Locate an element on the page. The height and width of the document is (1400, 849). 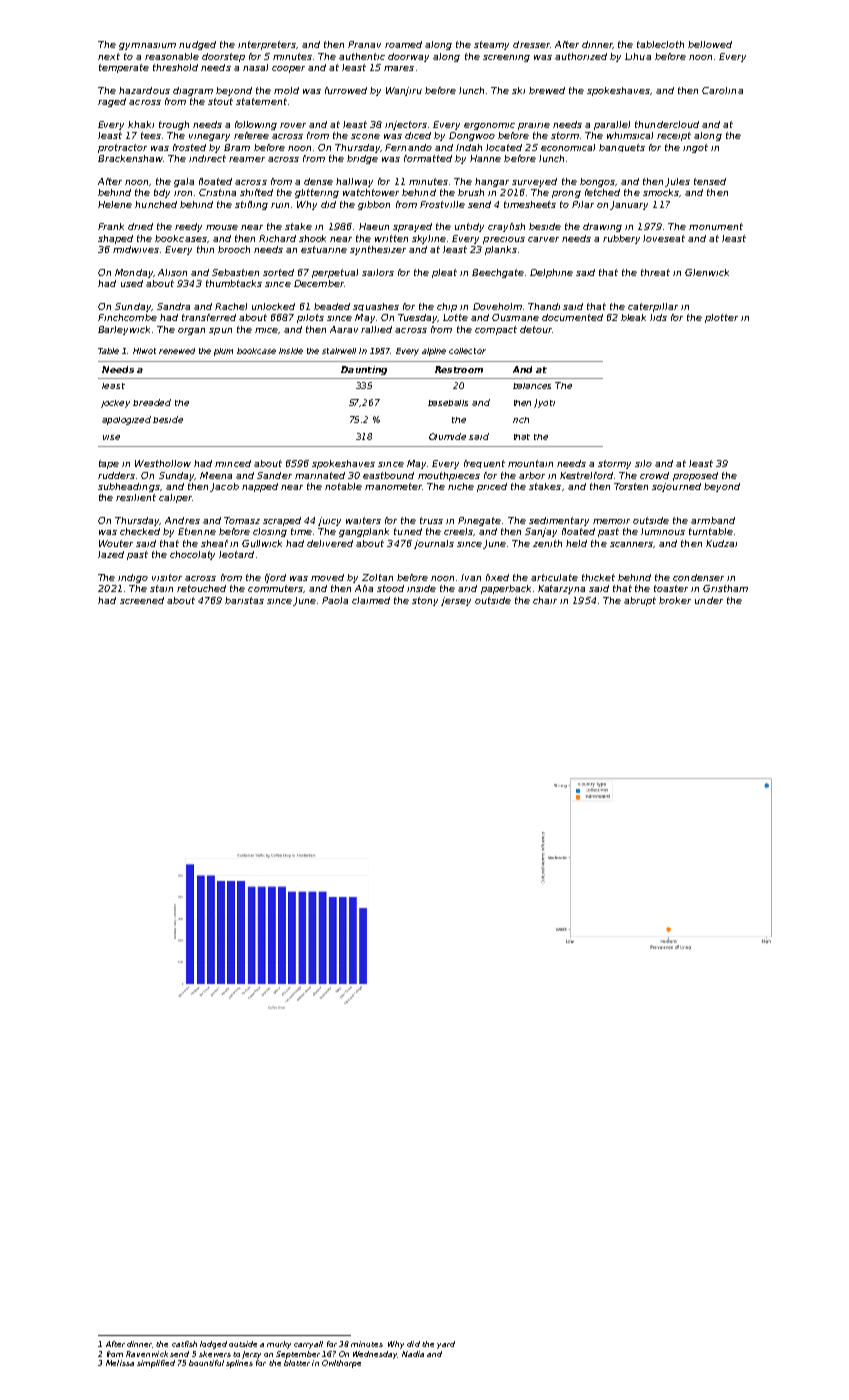
yard is located at coordinates (446, 1345).
